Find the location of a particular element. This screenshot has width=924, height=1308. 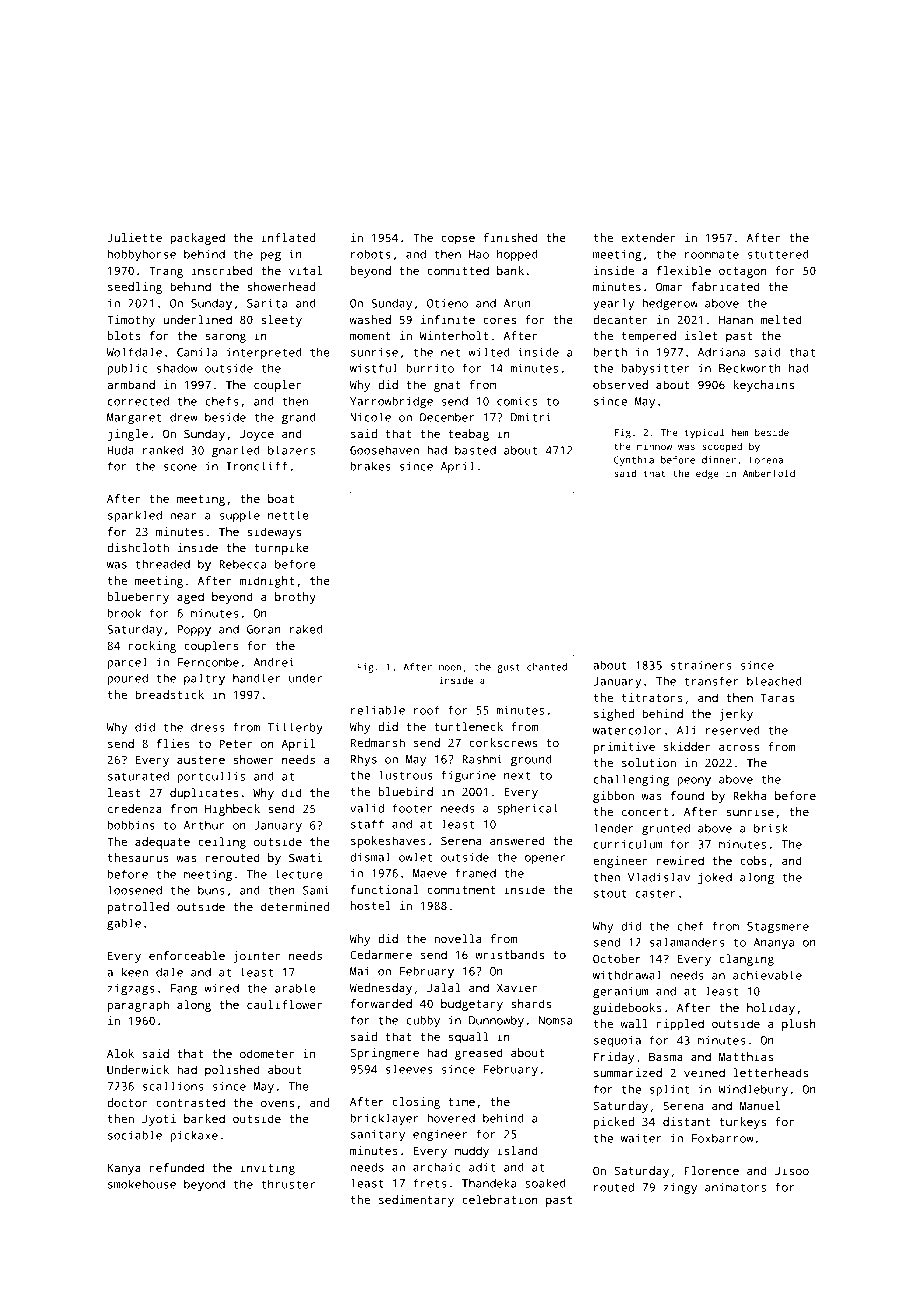

babysitter is located at coordinates (655, 369).
